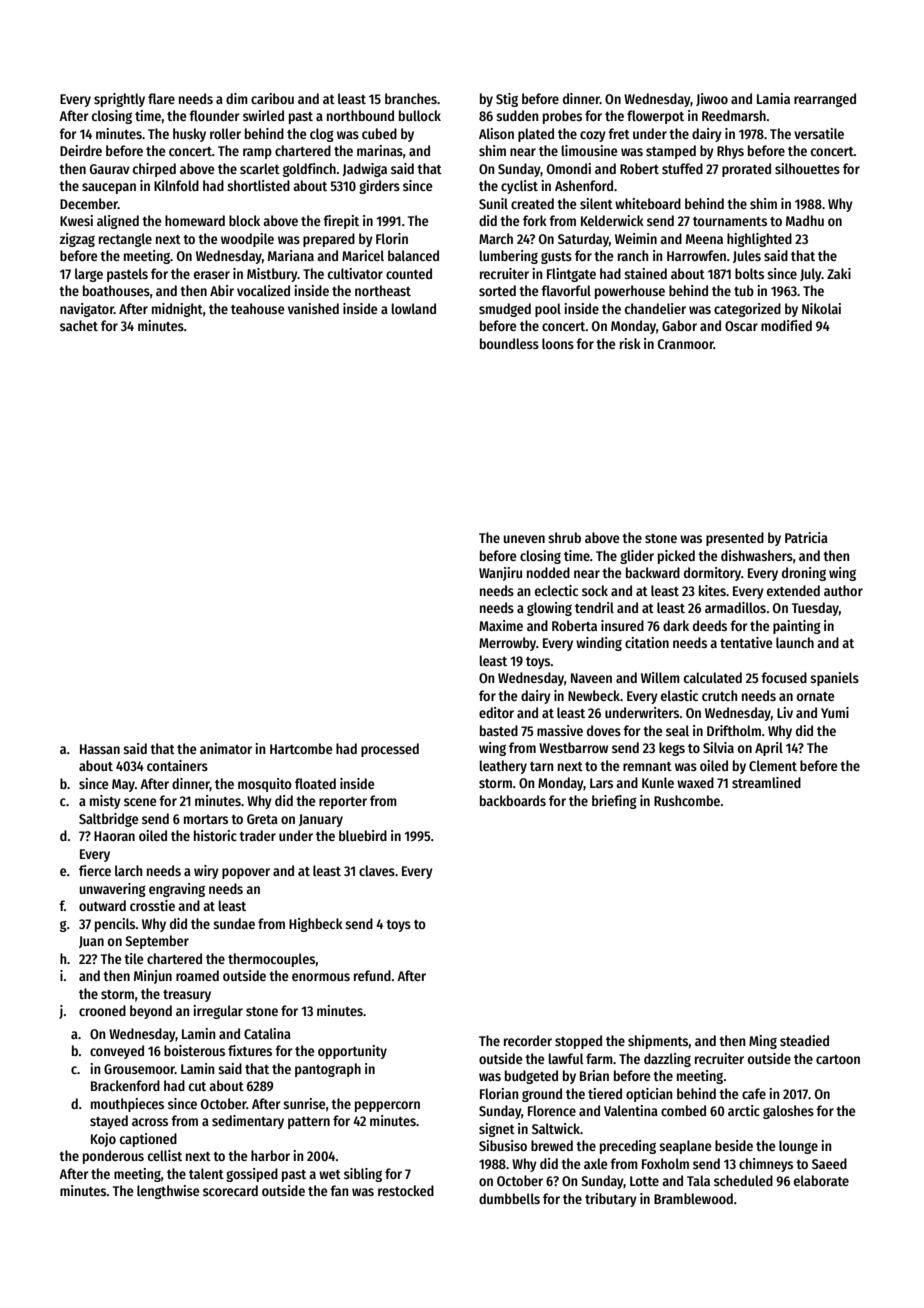  What do you see at coordinates (806, 537) in the screenshot?
I see `Patricia` at bounding box center [806, 537].
